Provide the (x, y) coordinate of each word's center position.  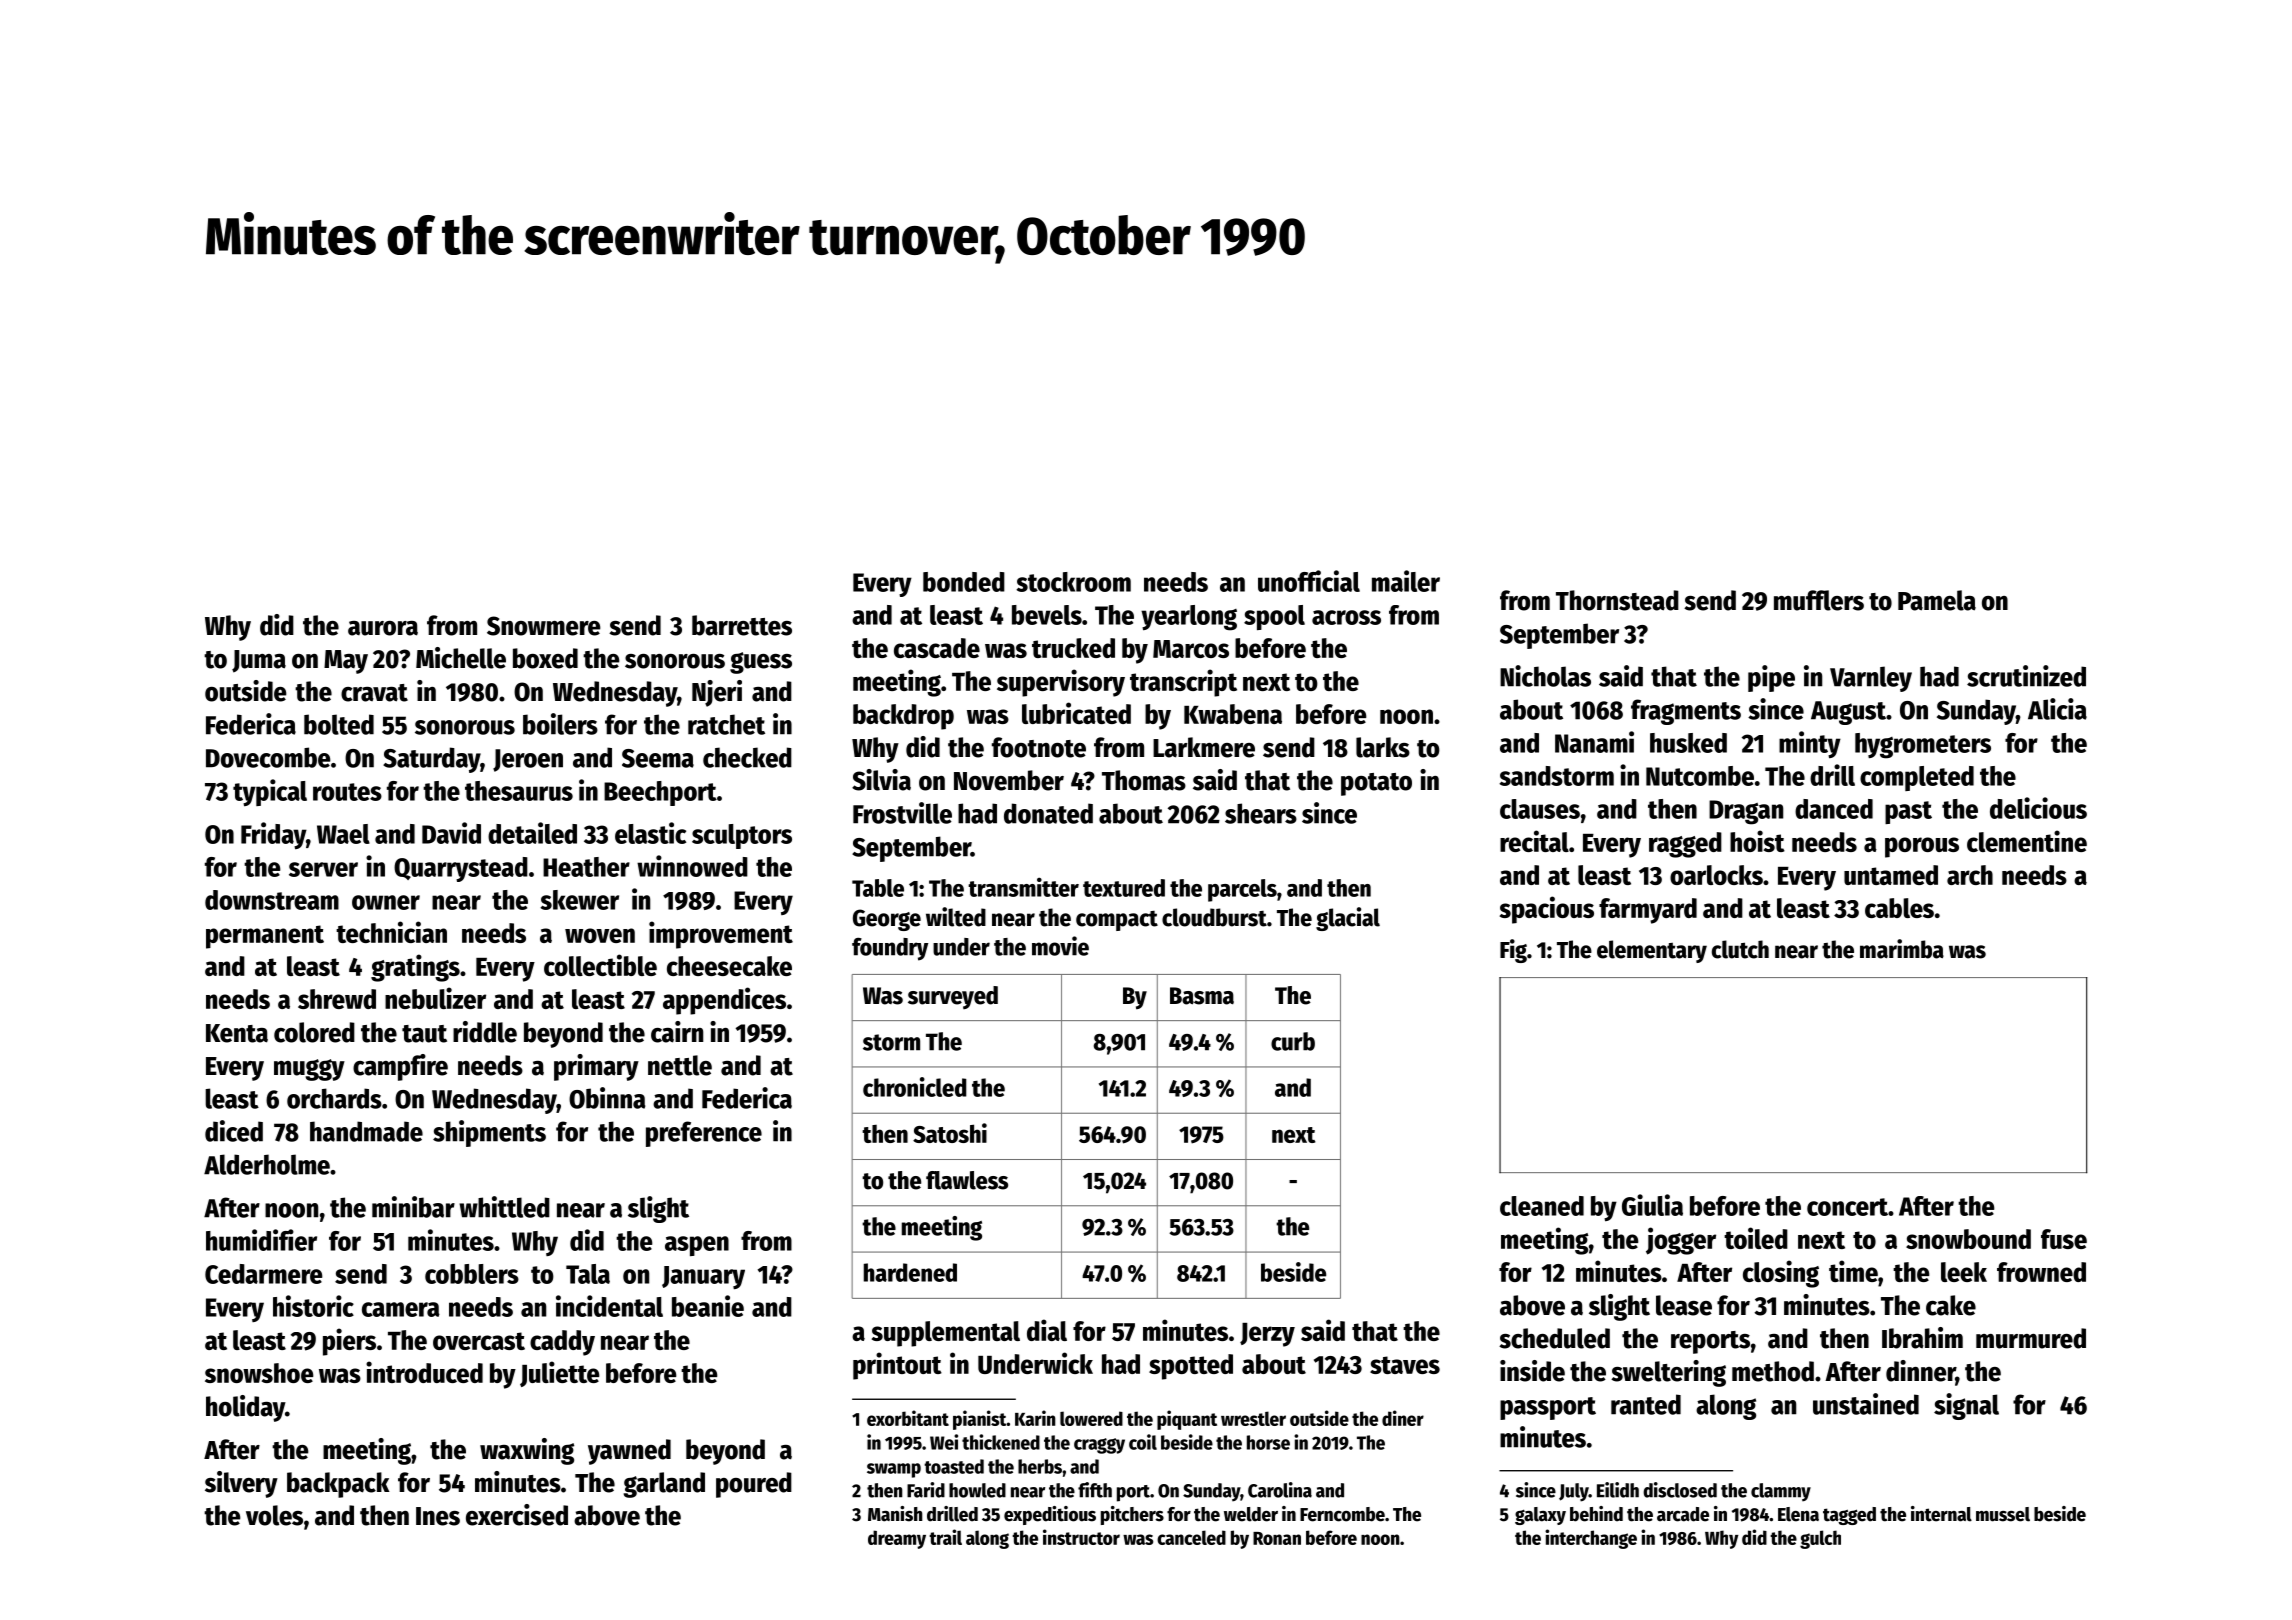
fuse (2064, 1239)
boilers (560, 724)
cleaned (1542, 1206)
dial (1047, 1330)
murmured (2031, 1338)
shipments (489, 1133)
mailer (1406, 581)
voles (274, 1515)
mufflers (1819, 600)
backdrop (903, 717)
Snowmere (544, 626)
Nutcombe (1700, 776)
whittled (504, 1207)
